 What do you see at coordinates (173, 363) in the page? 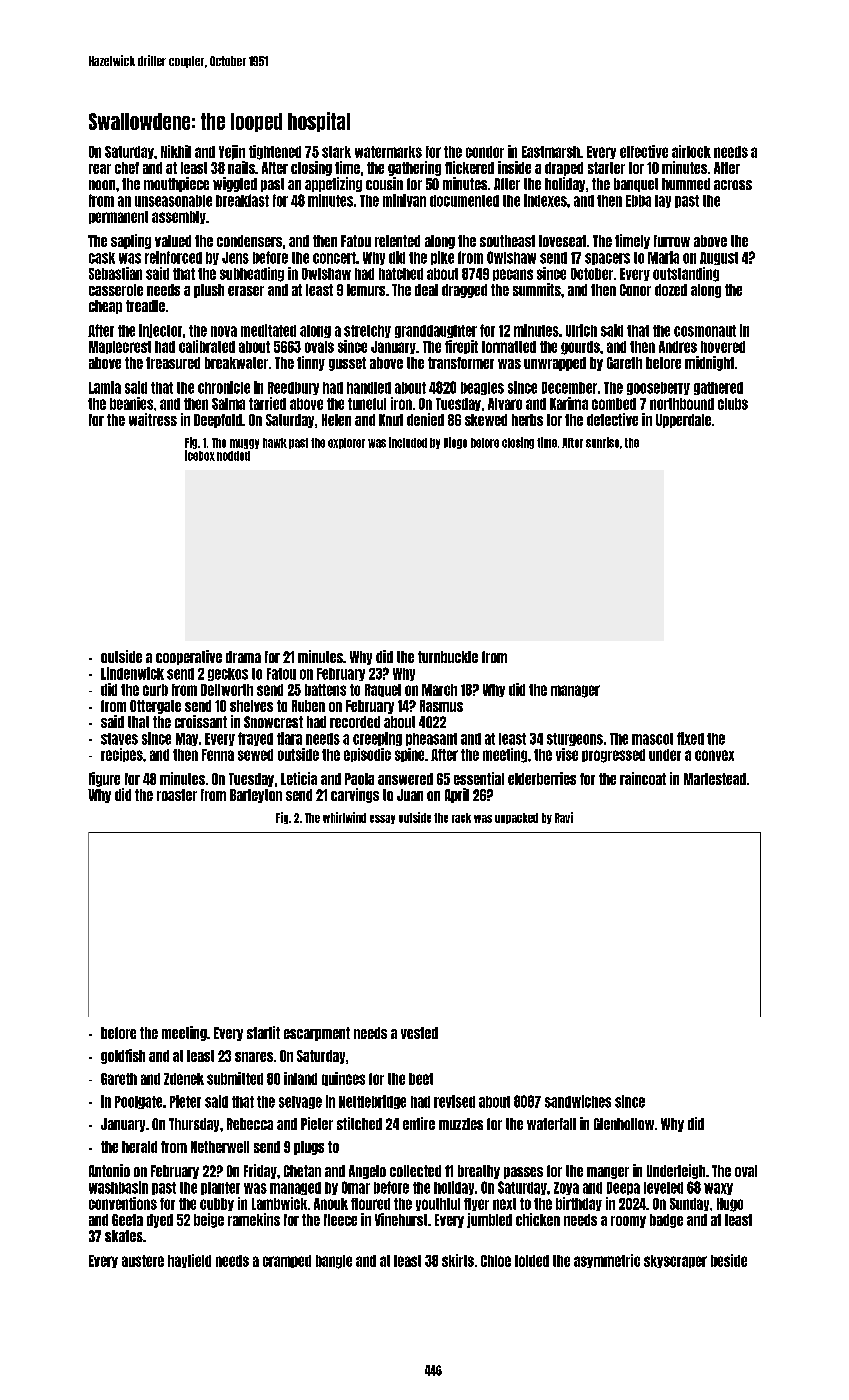
I see `treasured` at bounding box center [173, 363].
